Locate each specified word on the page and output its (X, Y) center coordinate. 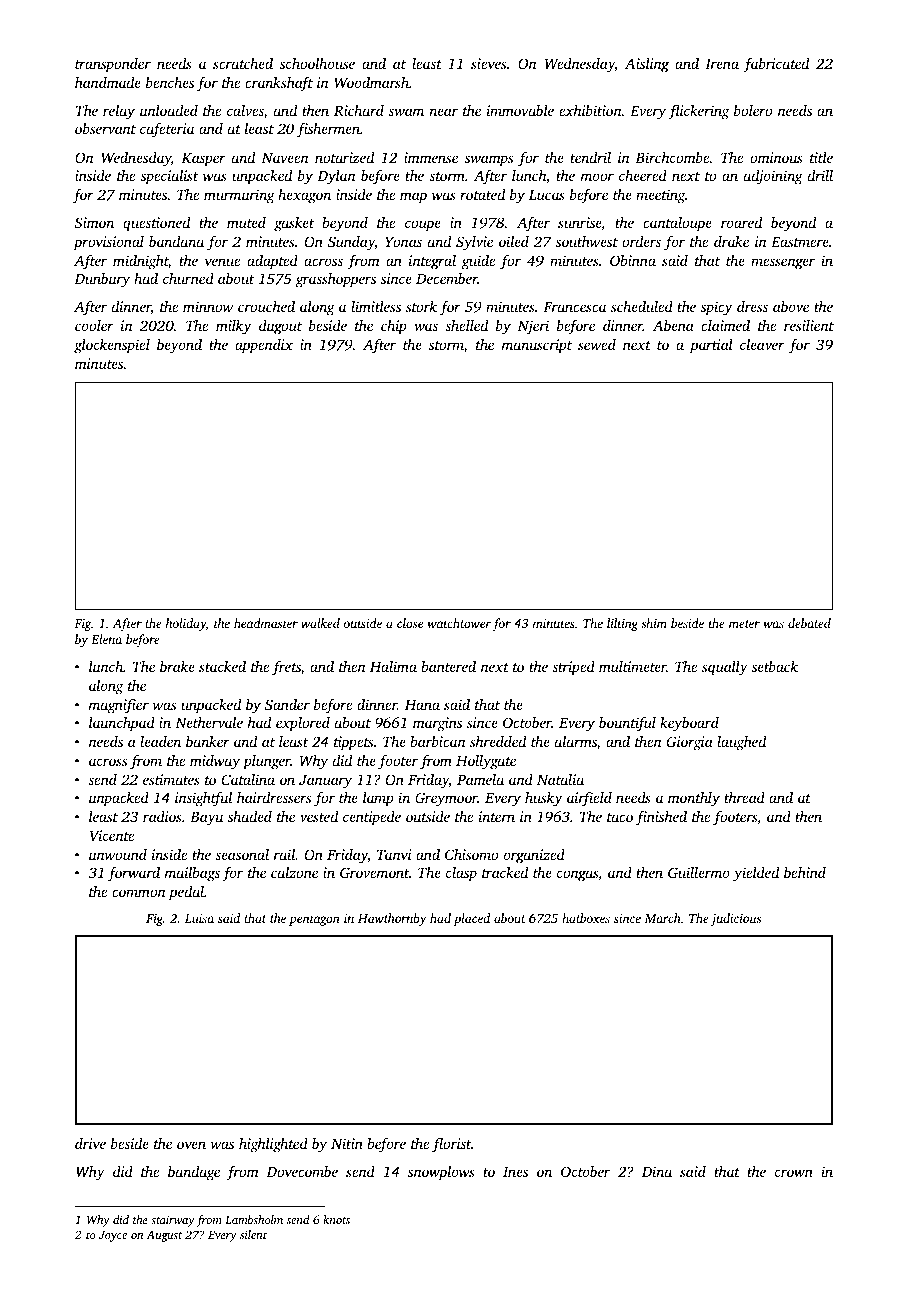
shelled (466, 325)
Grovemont (374, 872)
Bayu (206, 819)
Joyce (113, 1236)
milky (233, 327)
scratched (243, 63)
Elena (106, 639)
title (821, 157)
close (410, 623)
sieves (488, 63)
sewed (597, 344)
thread (744, 797)
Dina (657, 1171)
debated (809, 623)
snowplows (441, 1173)
